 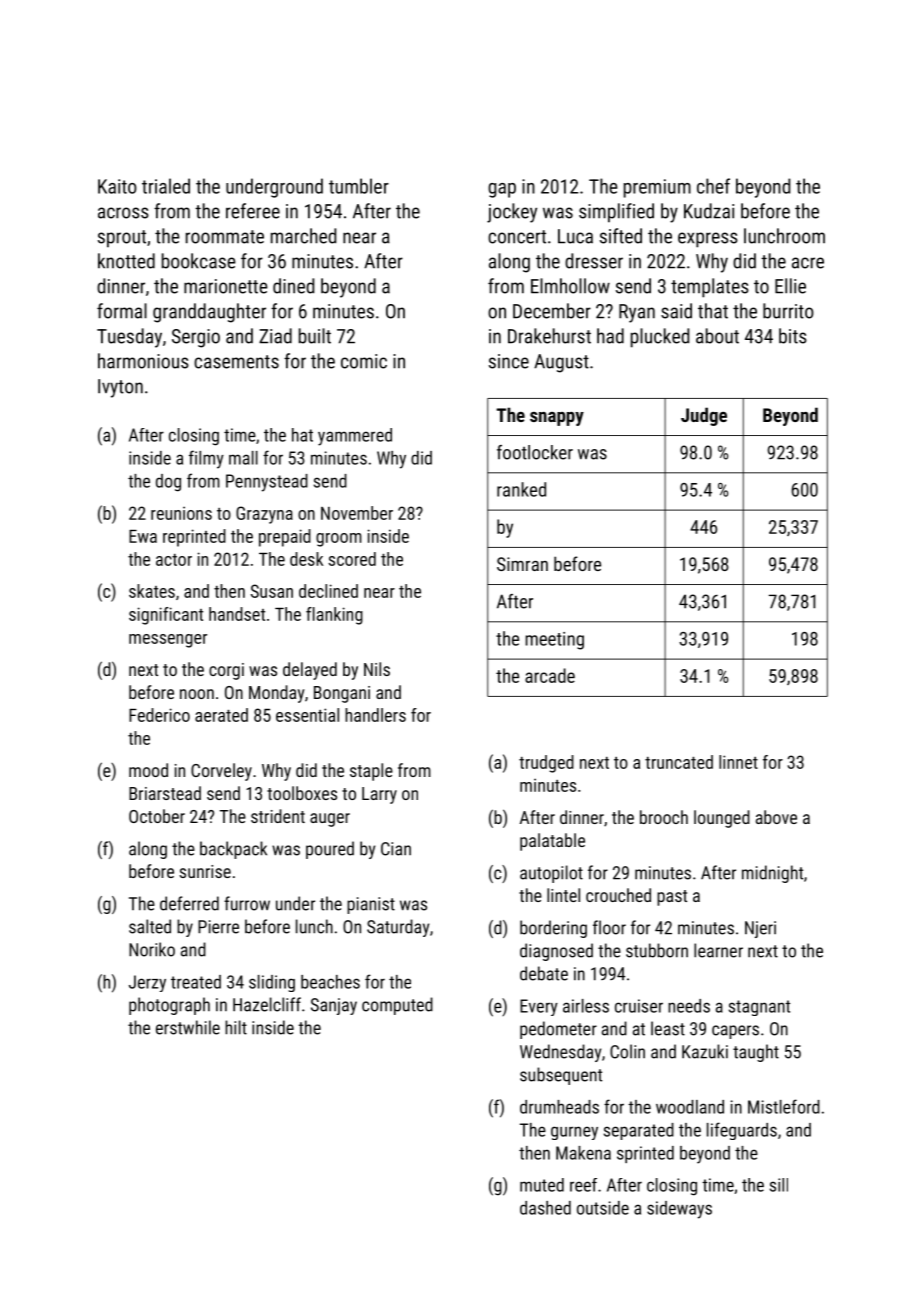 What do you see at coordinates (278, 816) in the screenshot?
I see `strident` at bounding box center [278, 816].
